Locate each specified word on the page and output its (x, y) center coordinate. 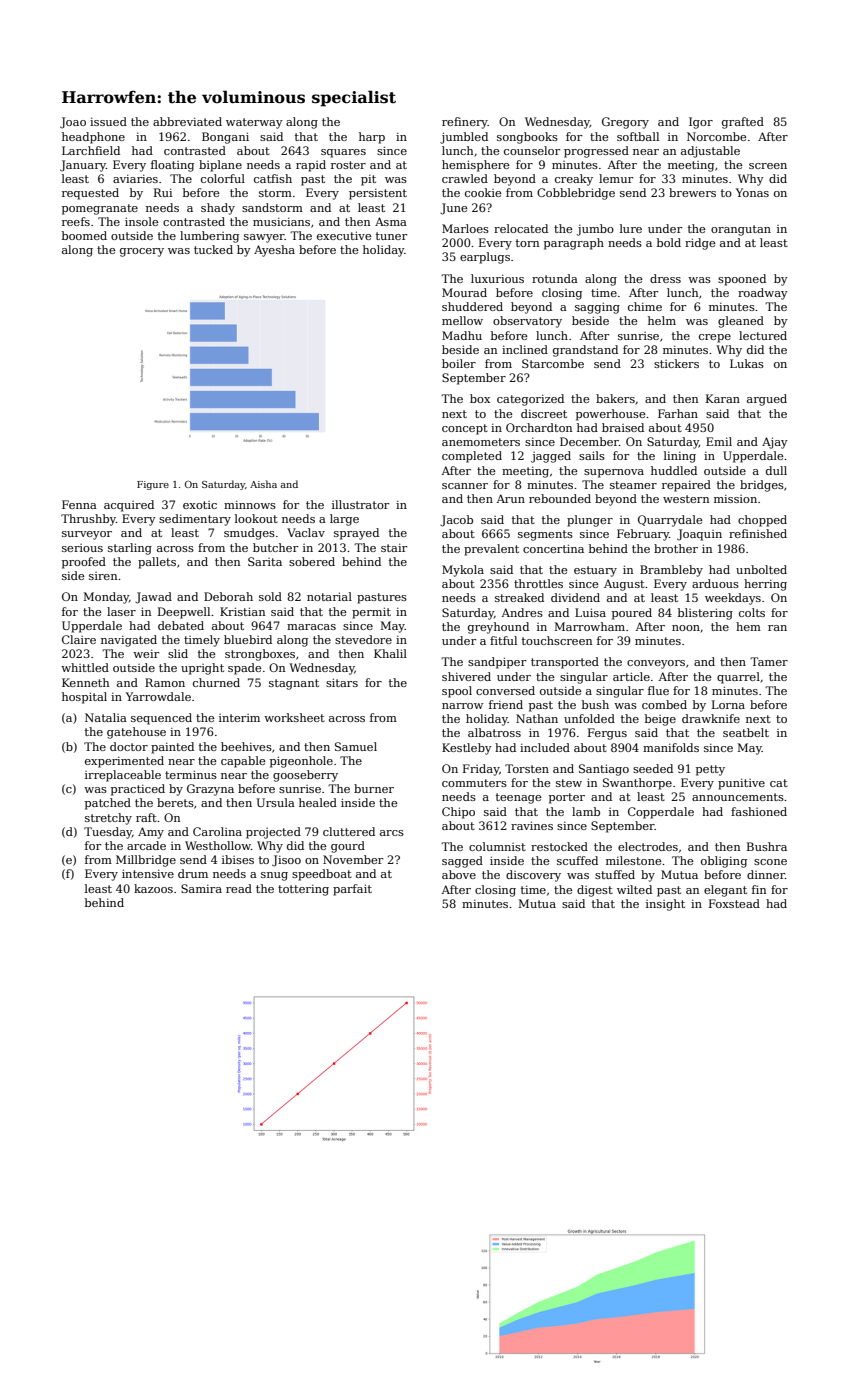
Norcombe (716, 136)
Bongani (225, 138)
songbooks (527, 138)
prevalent (491, 550)
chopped (762, 521)
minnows (250, 504)
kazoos (153, 888)
